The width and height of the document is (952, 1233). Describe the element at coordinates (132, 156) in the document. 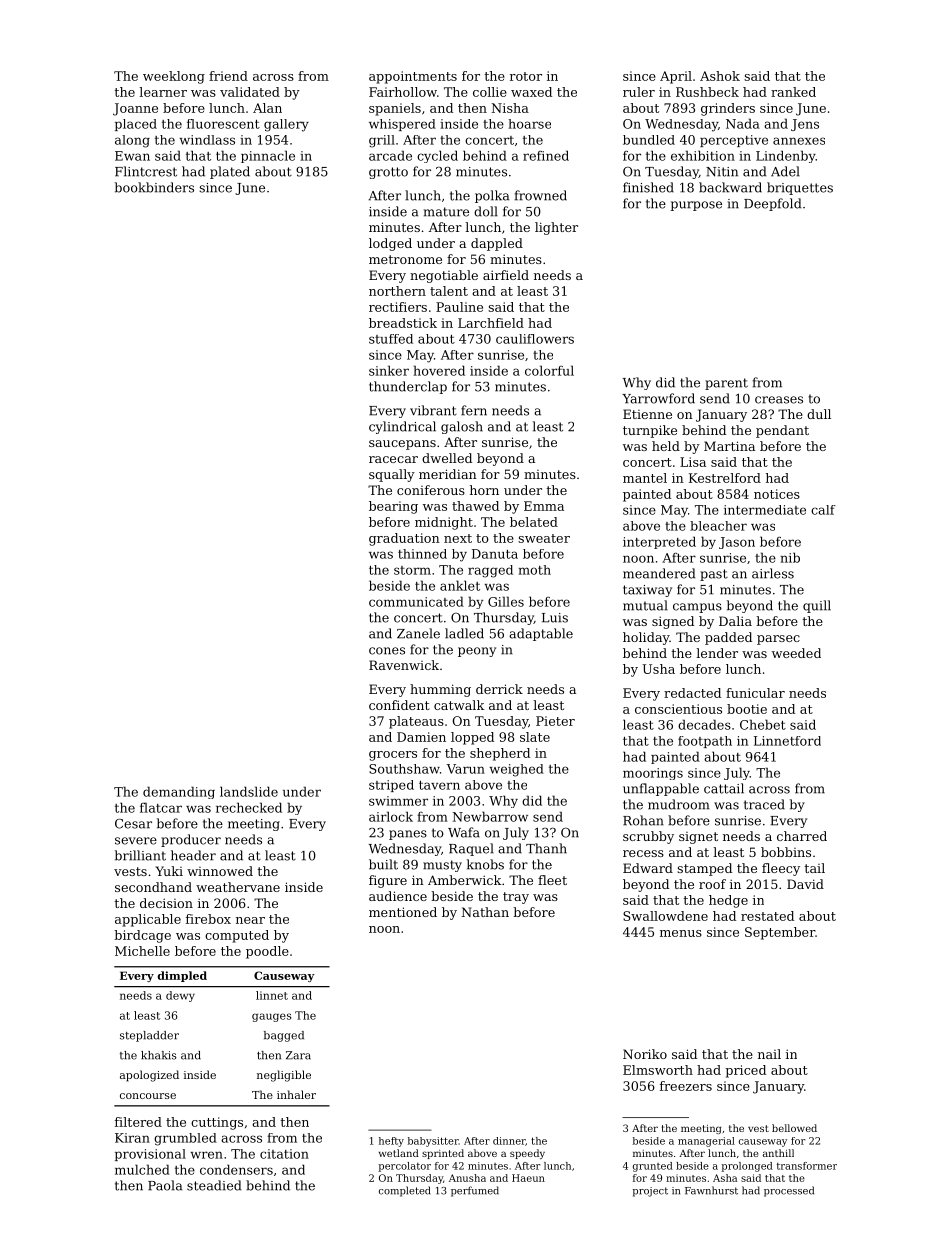

I see `Ewan` at that location.
